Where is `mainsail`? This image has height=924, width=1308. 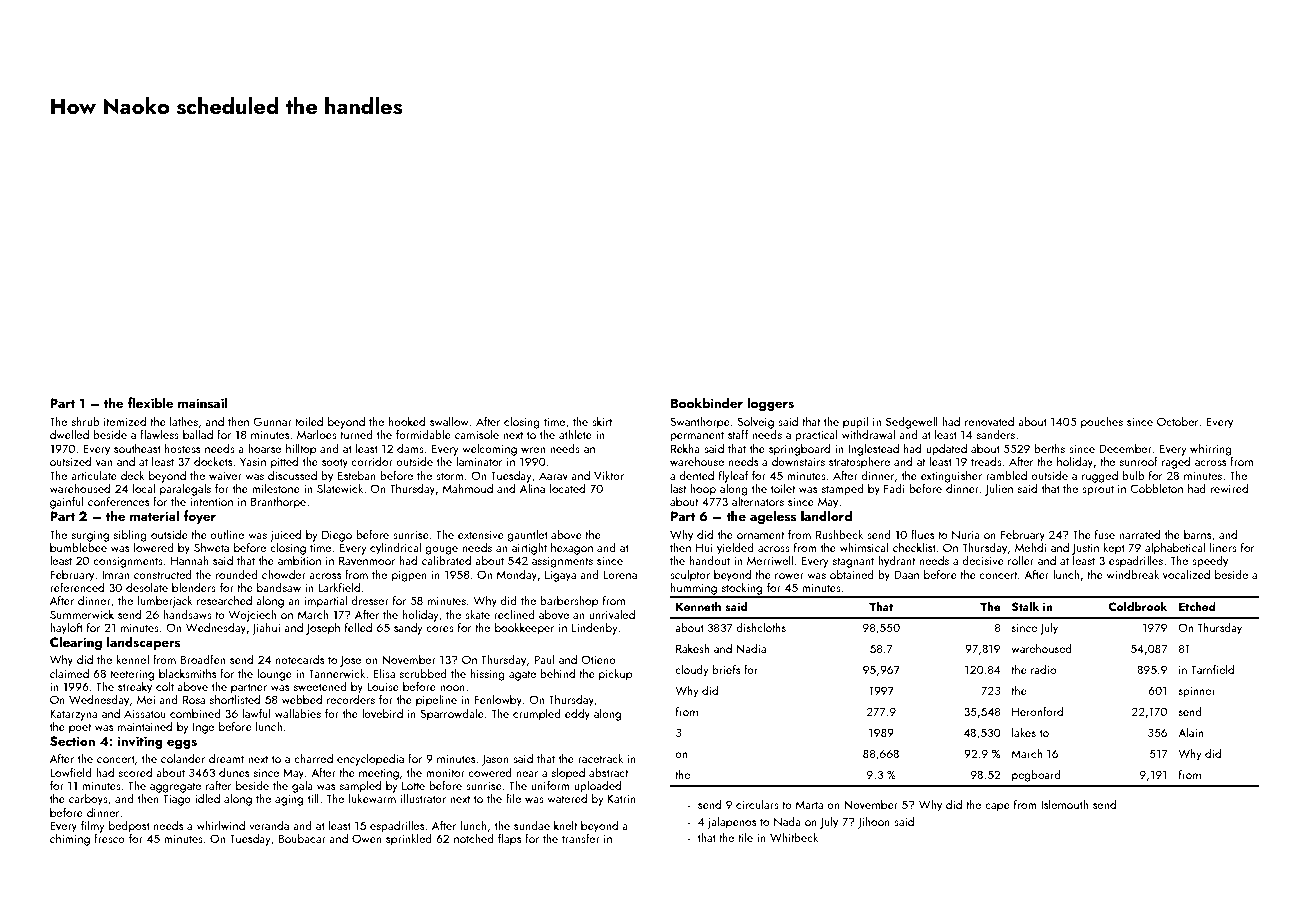 mainsail is located at coordinates (202, 402).
